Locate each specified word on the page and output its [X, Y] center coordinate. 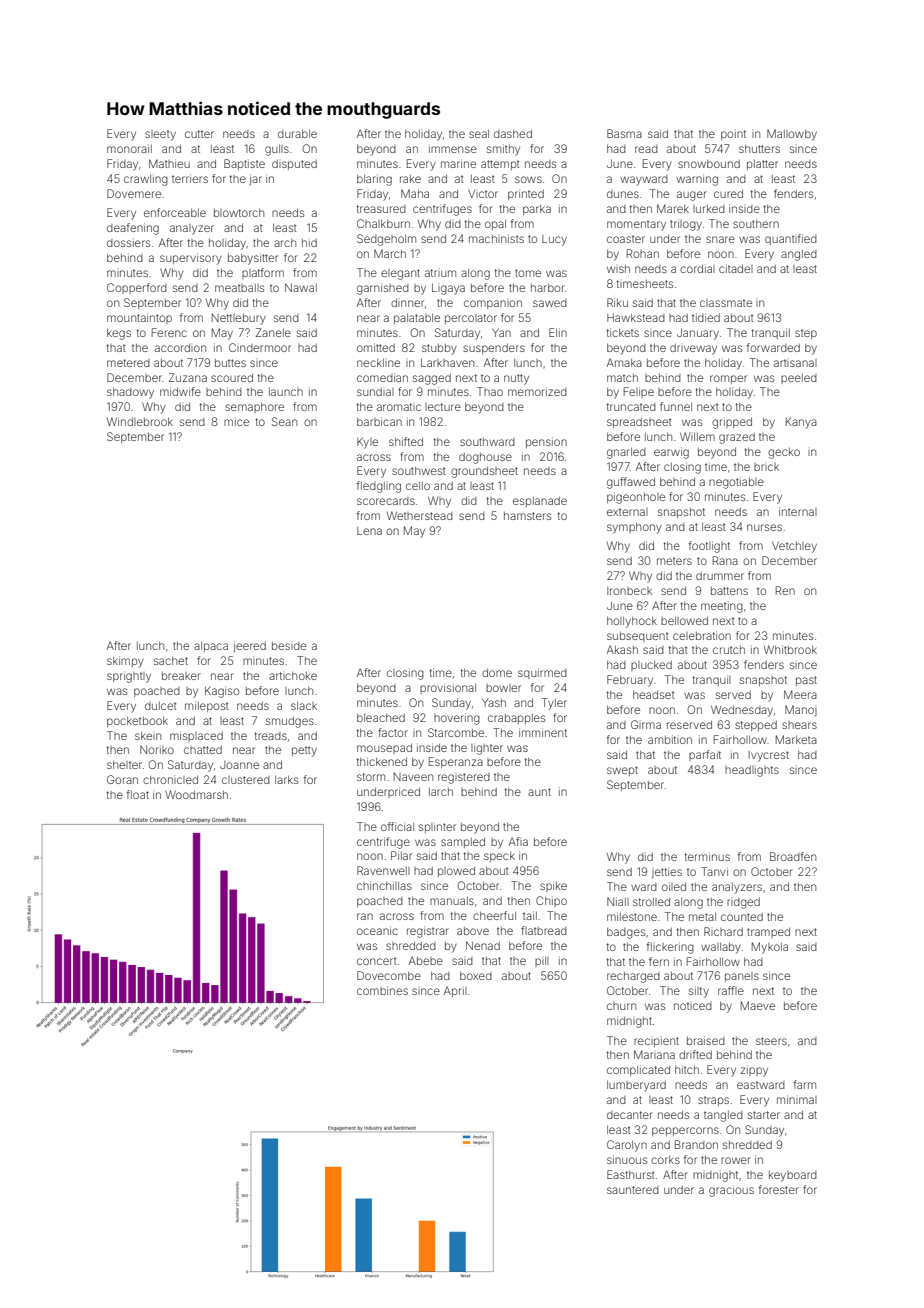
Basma [624, 133]
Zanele [273, 332]
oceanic [377, 930]
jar [255, 180]
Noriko [157, 749]
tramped [768, 933]
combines [382, 990]
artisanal [795, 363]
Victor [483, 194]
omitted [376, 347]
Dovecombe [389, 975]
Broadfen [793, 856]
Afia [518, 841]
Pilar [401, 855]
